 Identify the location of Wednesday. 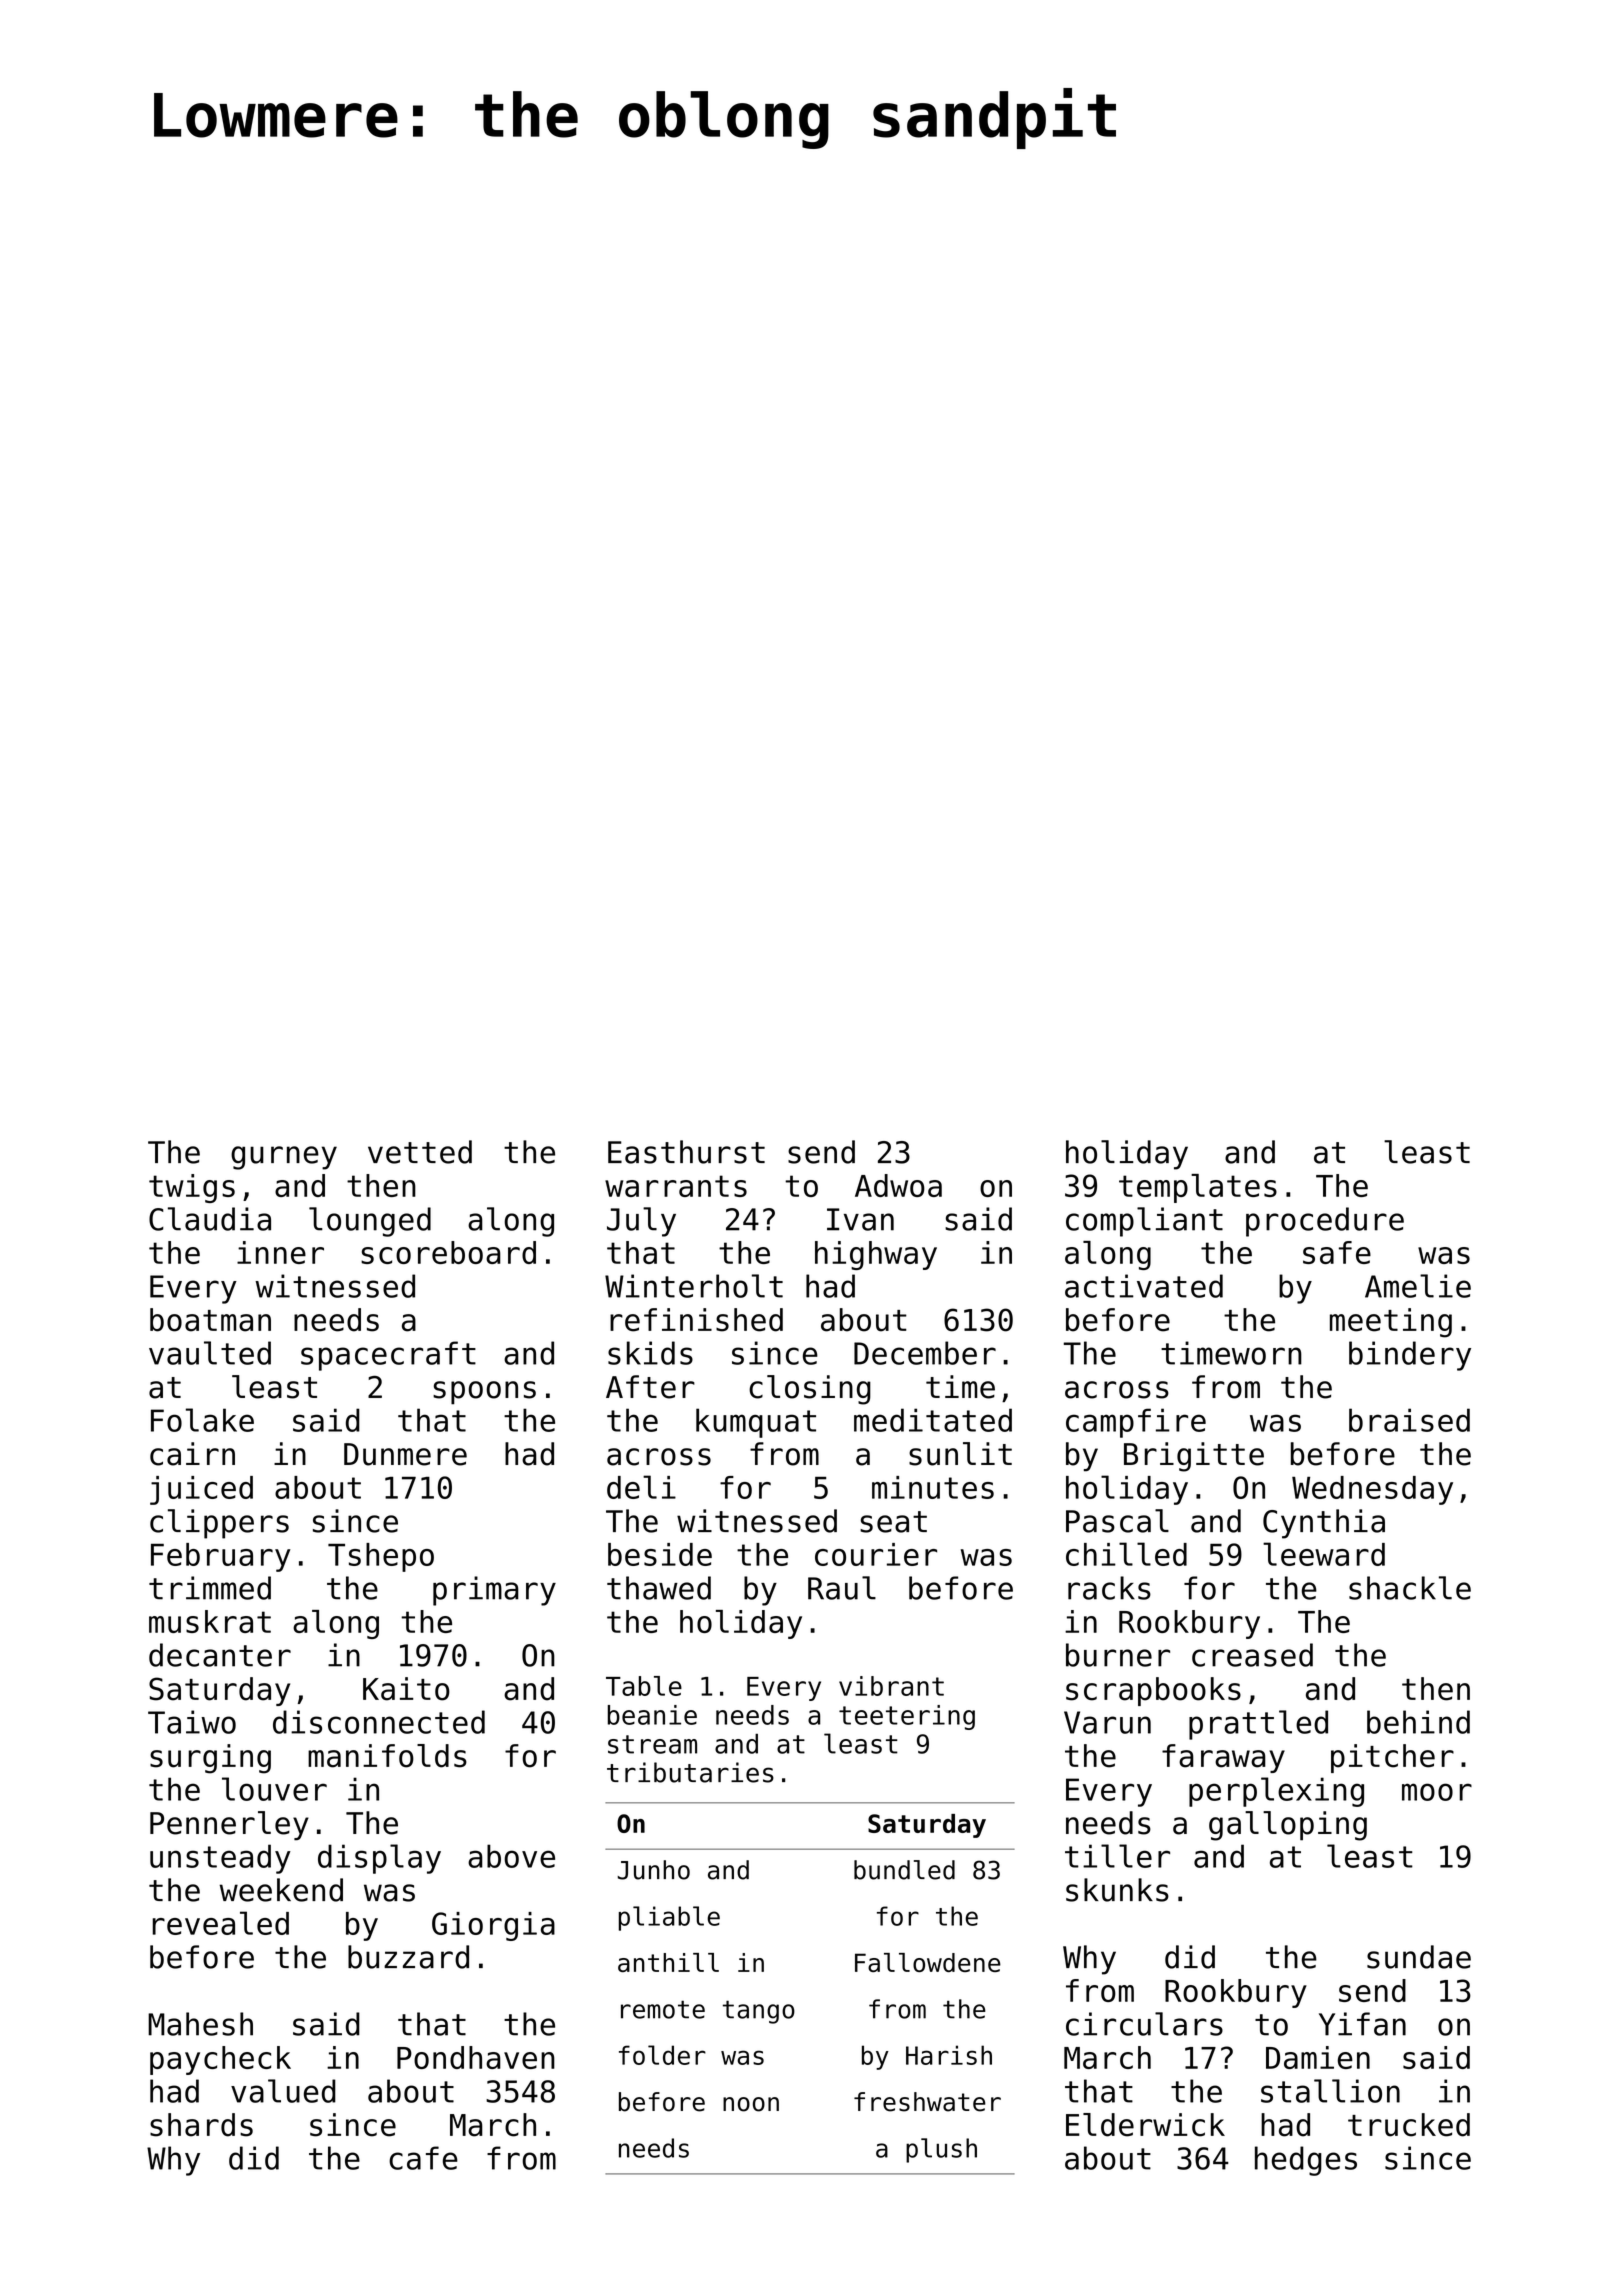
(1372, 1490).
